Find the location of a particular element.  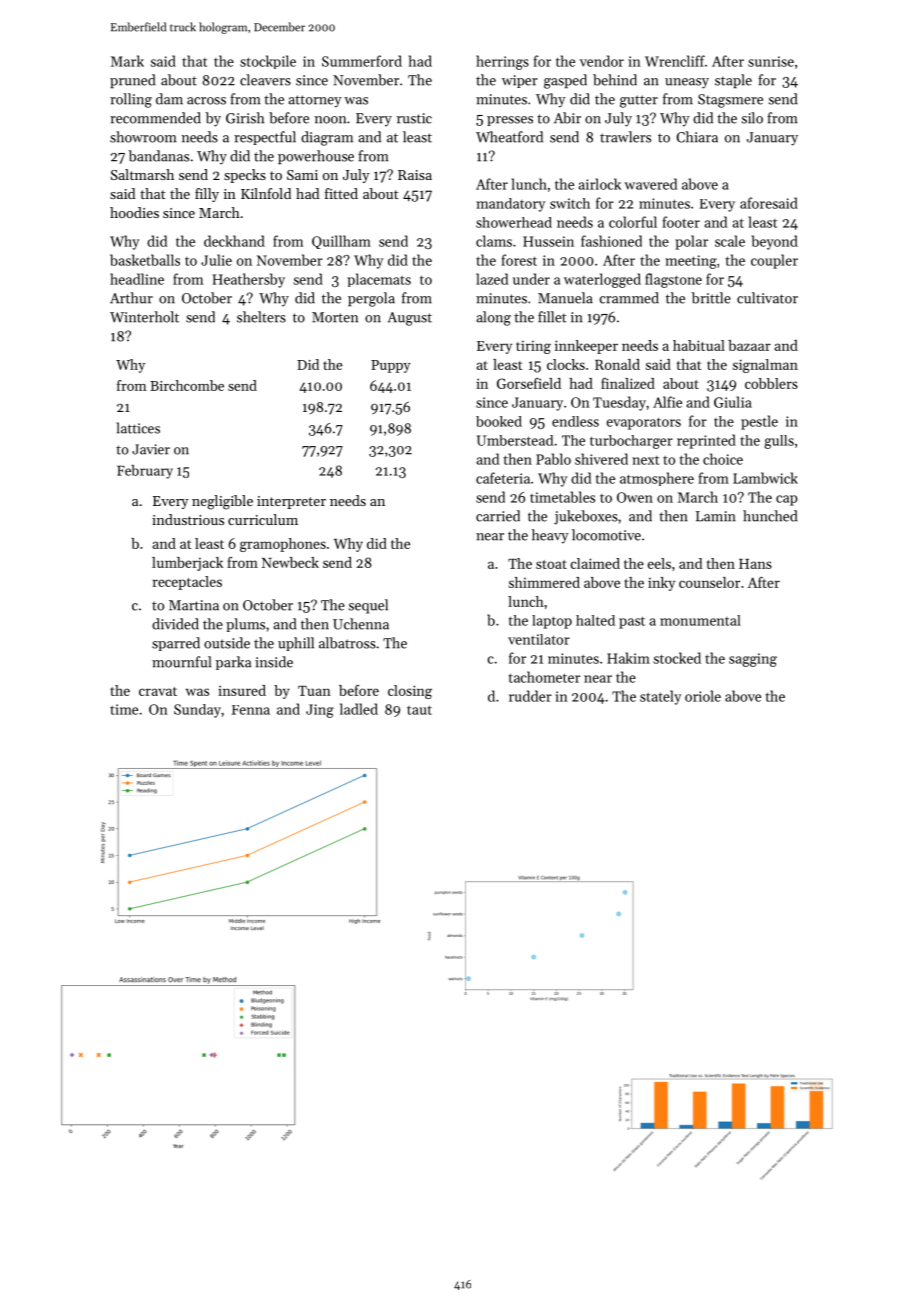

stately is located at coordinates (660, 697).
